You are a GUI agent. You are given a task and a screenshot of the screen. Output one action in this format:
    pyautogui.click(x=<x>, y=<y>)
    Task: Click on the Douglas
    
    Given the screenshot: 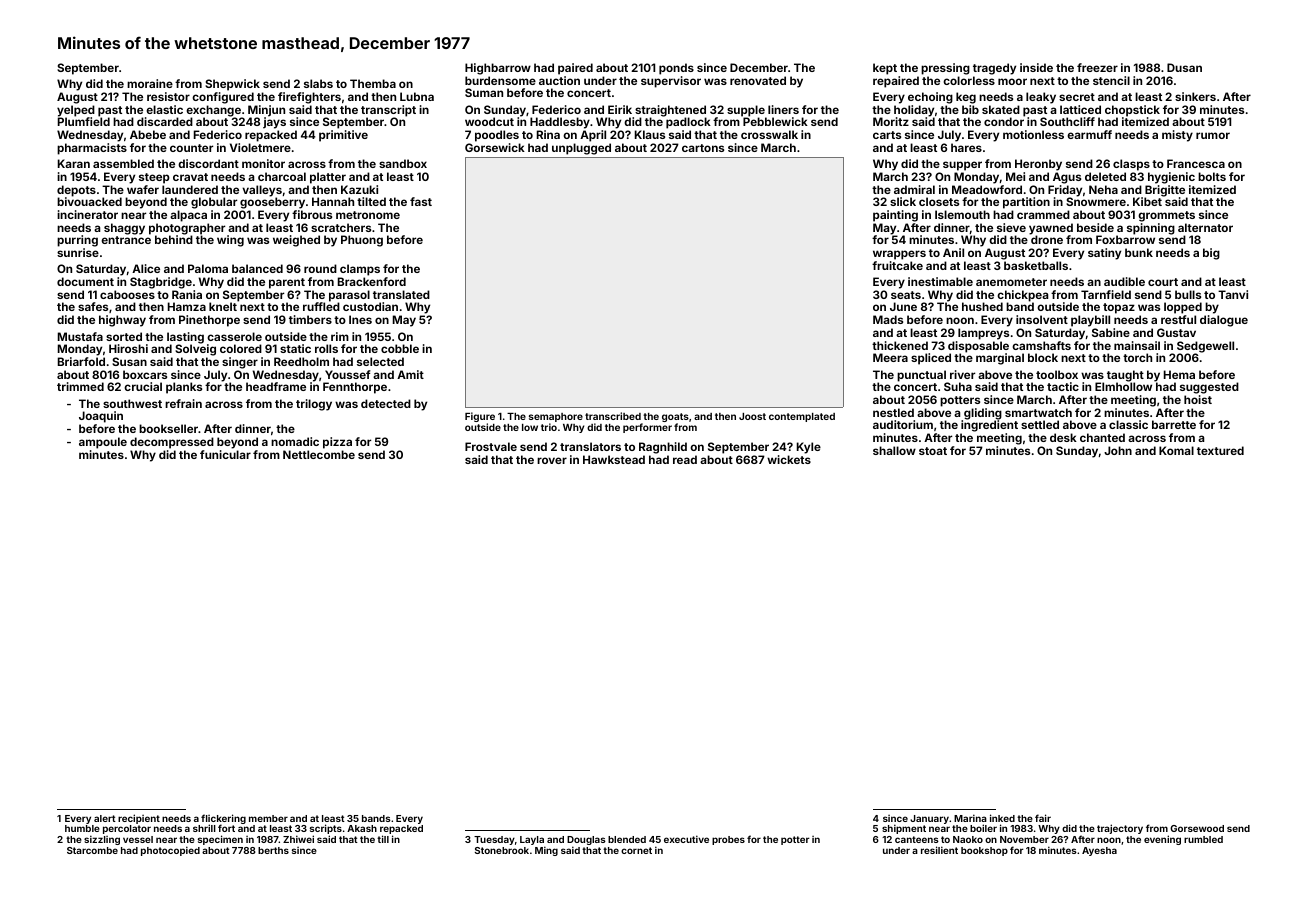 What is the action you would take?
    pyautogui.click(x=586, y=840)
